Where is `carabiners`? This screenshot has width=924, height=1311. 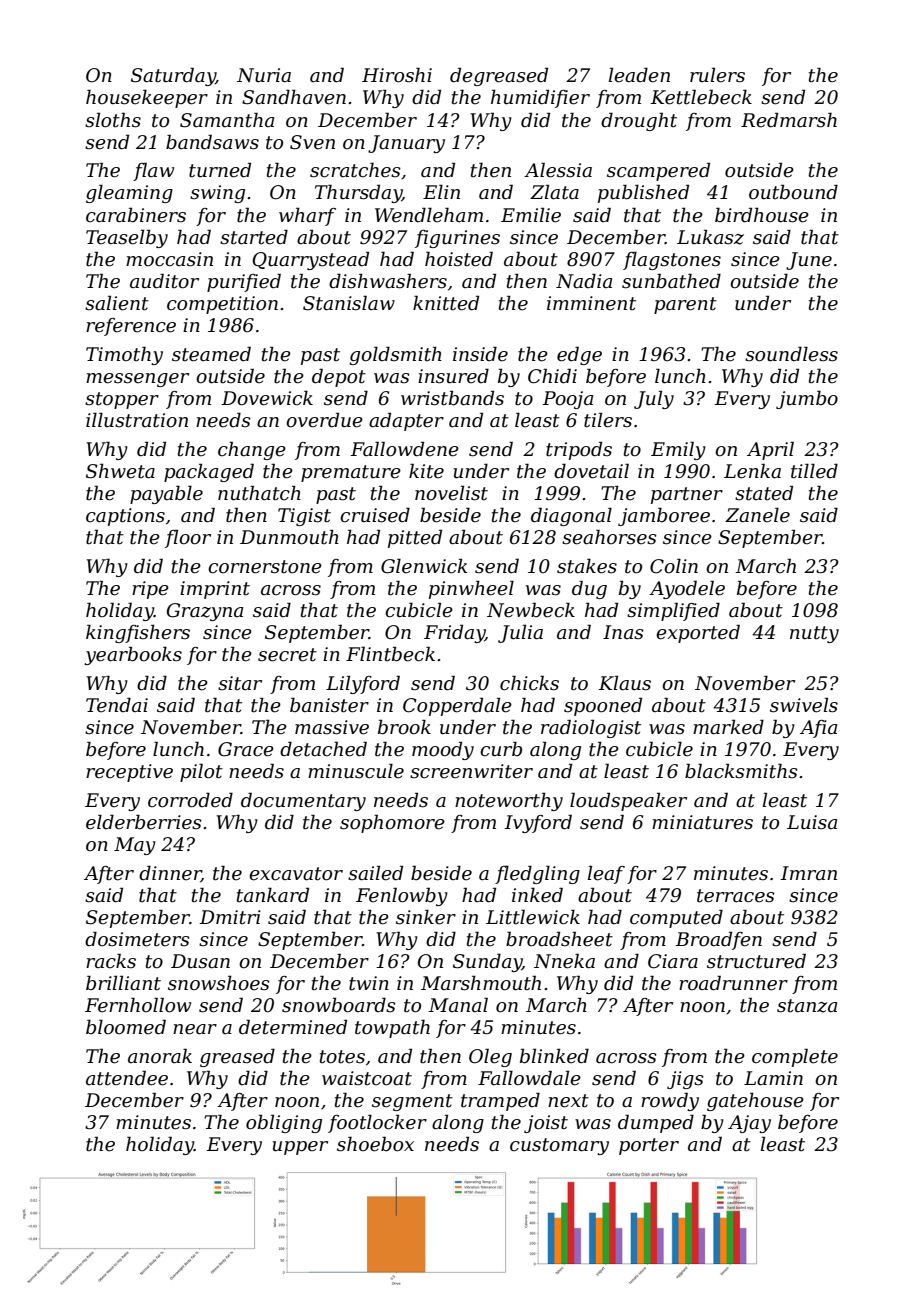
carabiners is located at coordinates (136, 215).
